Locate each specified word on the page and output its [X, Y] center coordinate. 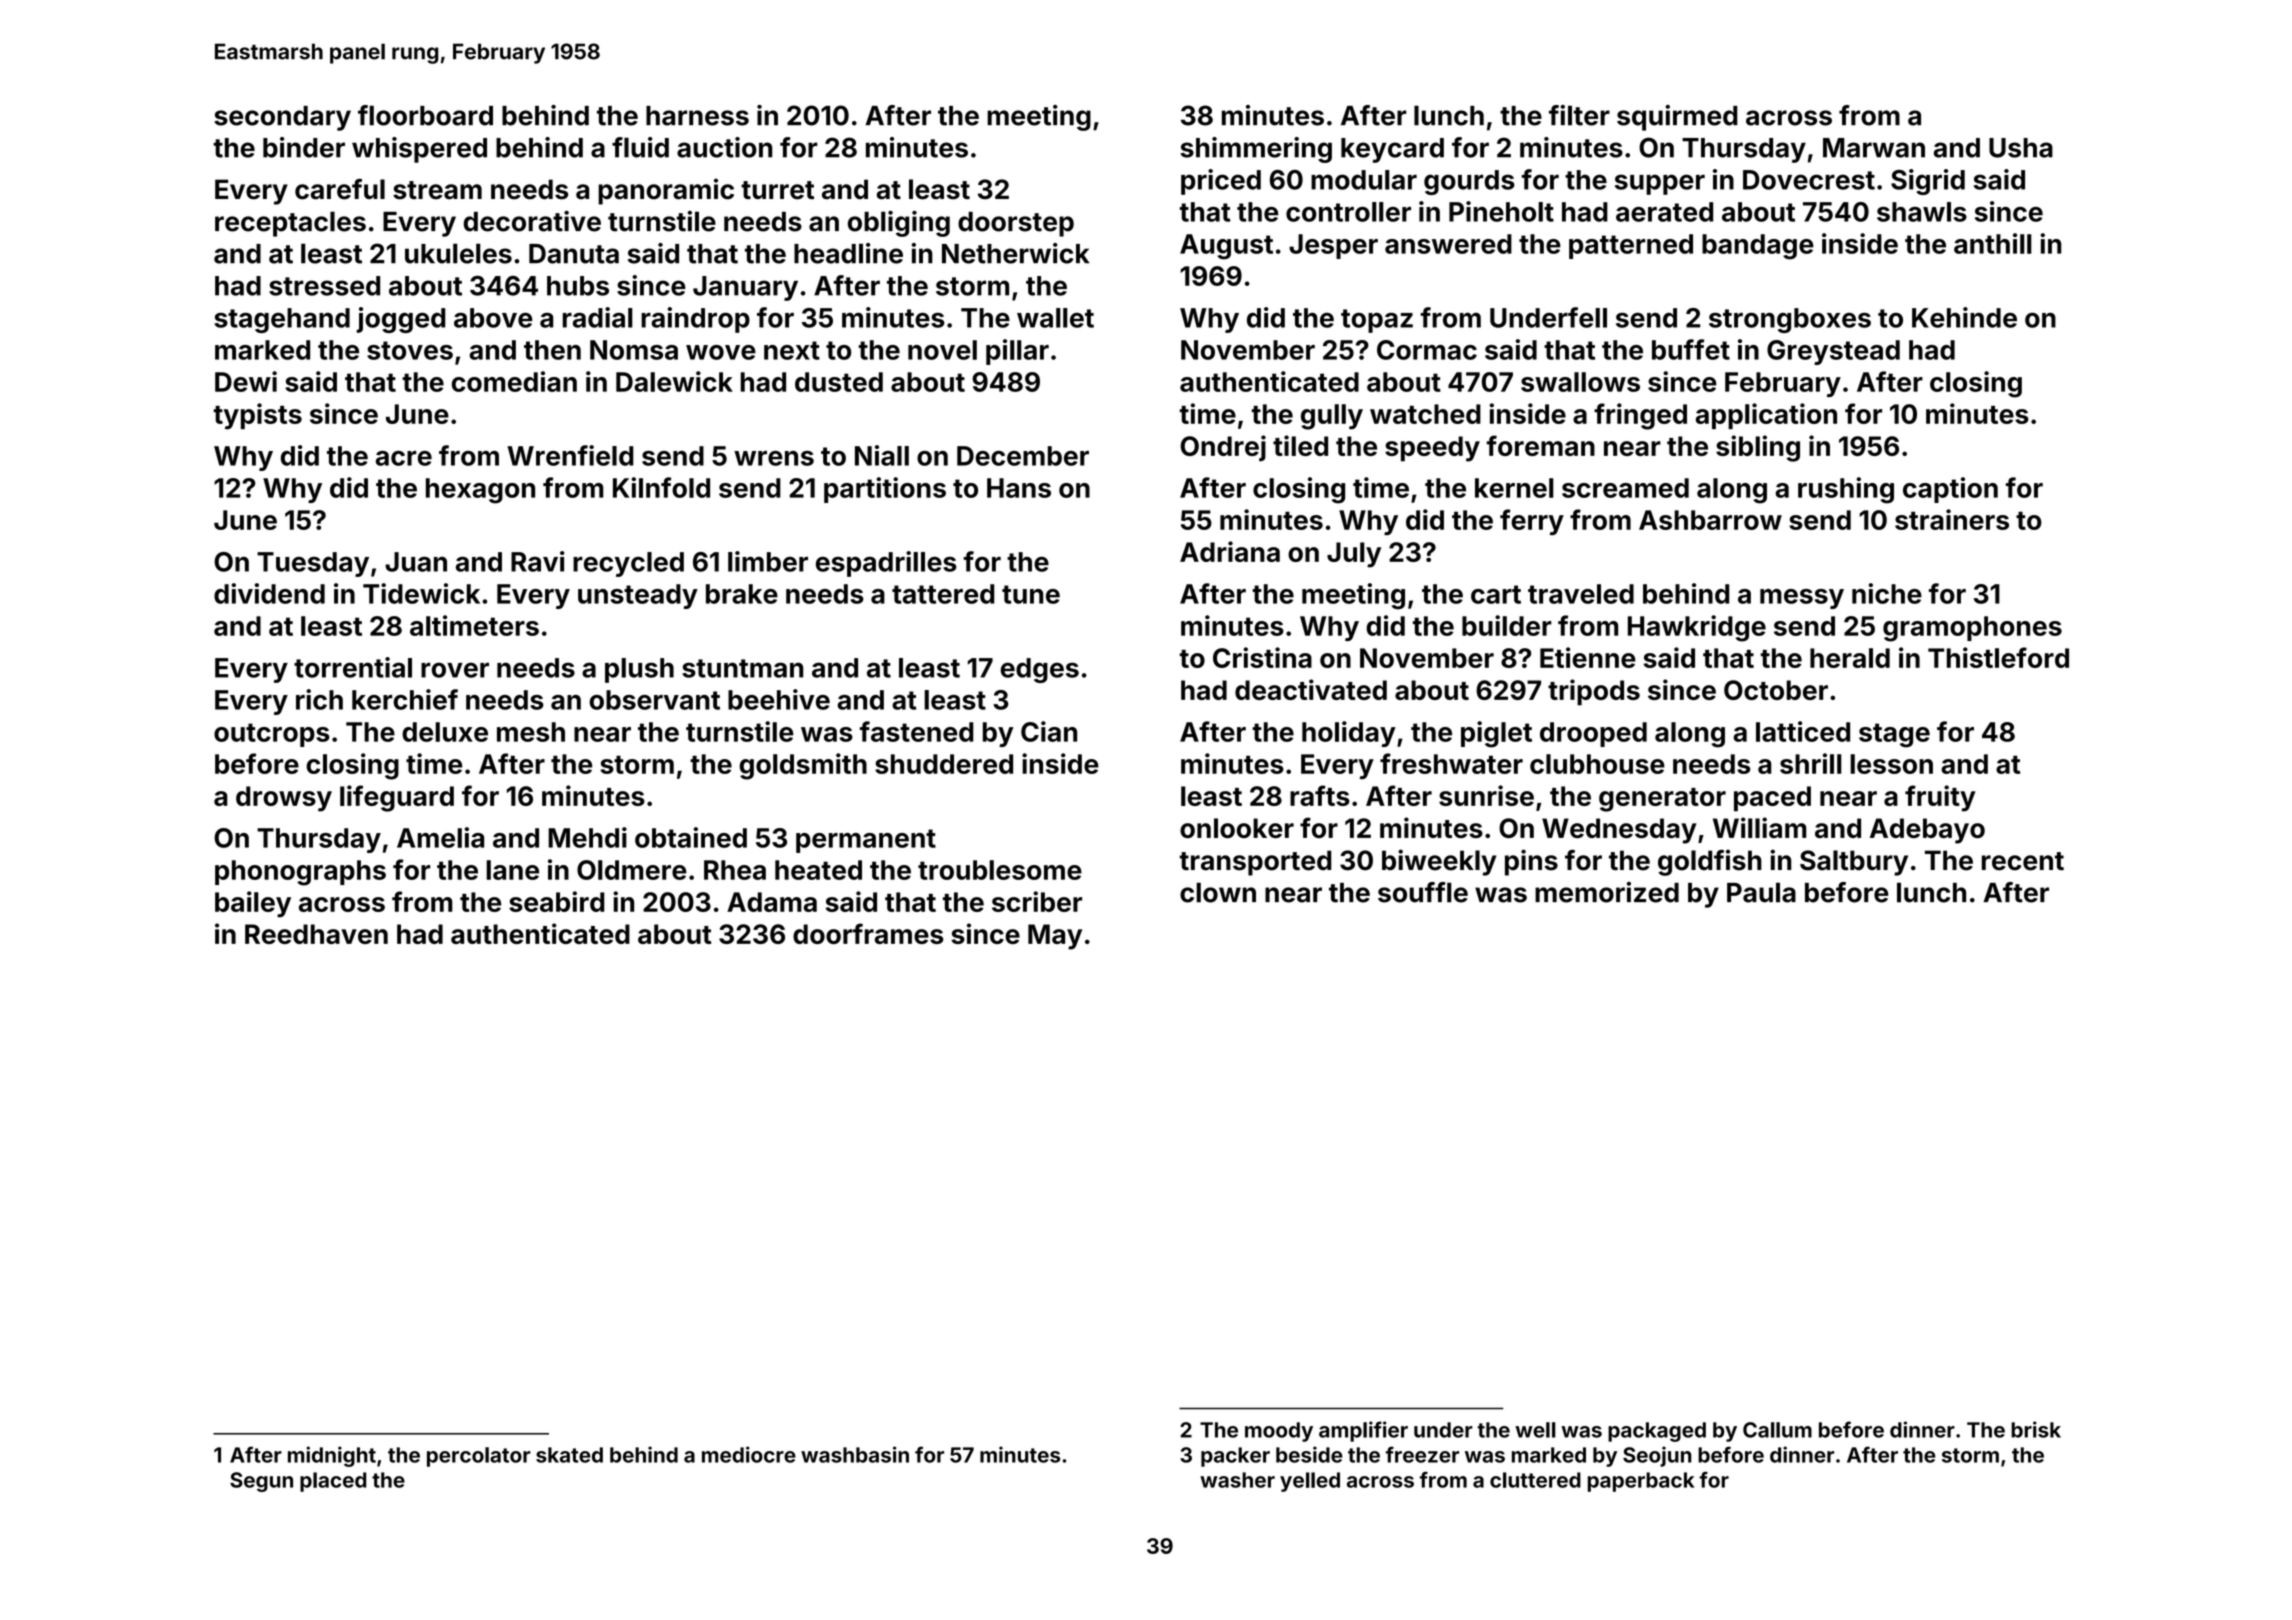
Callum [1777, 1430]
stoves [410, 350]
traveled [1581, 594]
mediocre [749, 1454]
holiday [1349, 734]
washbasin [855, 1454]
